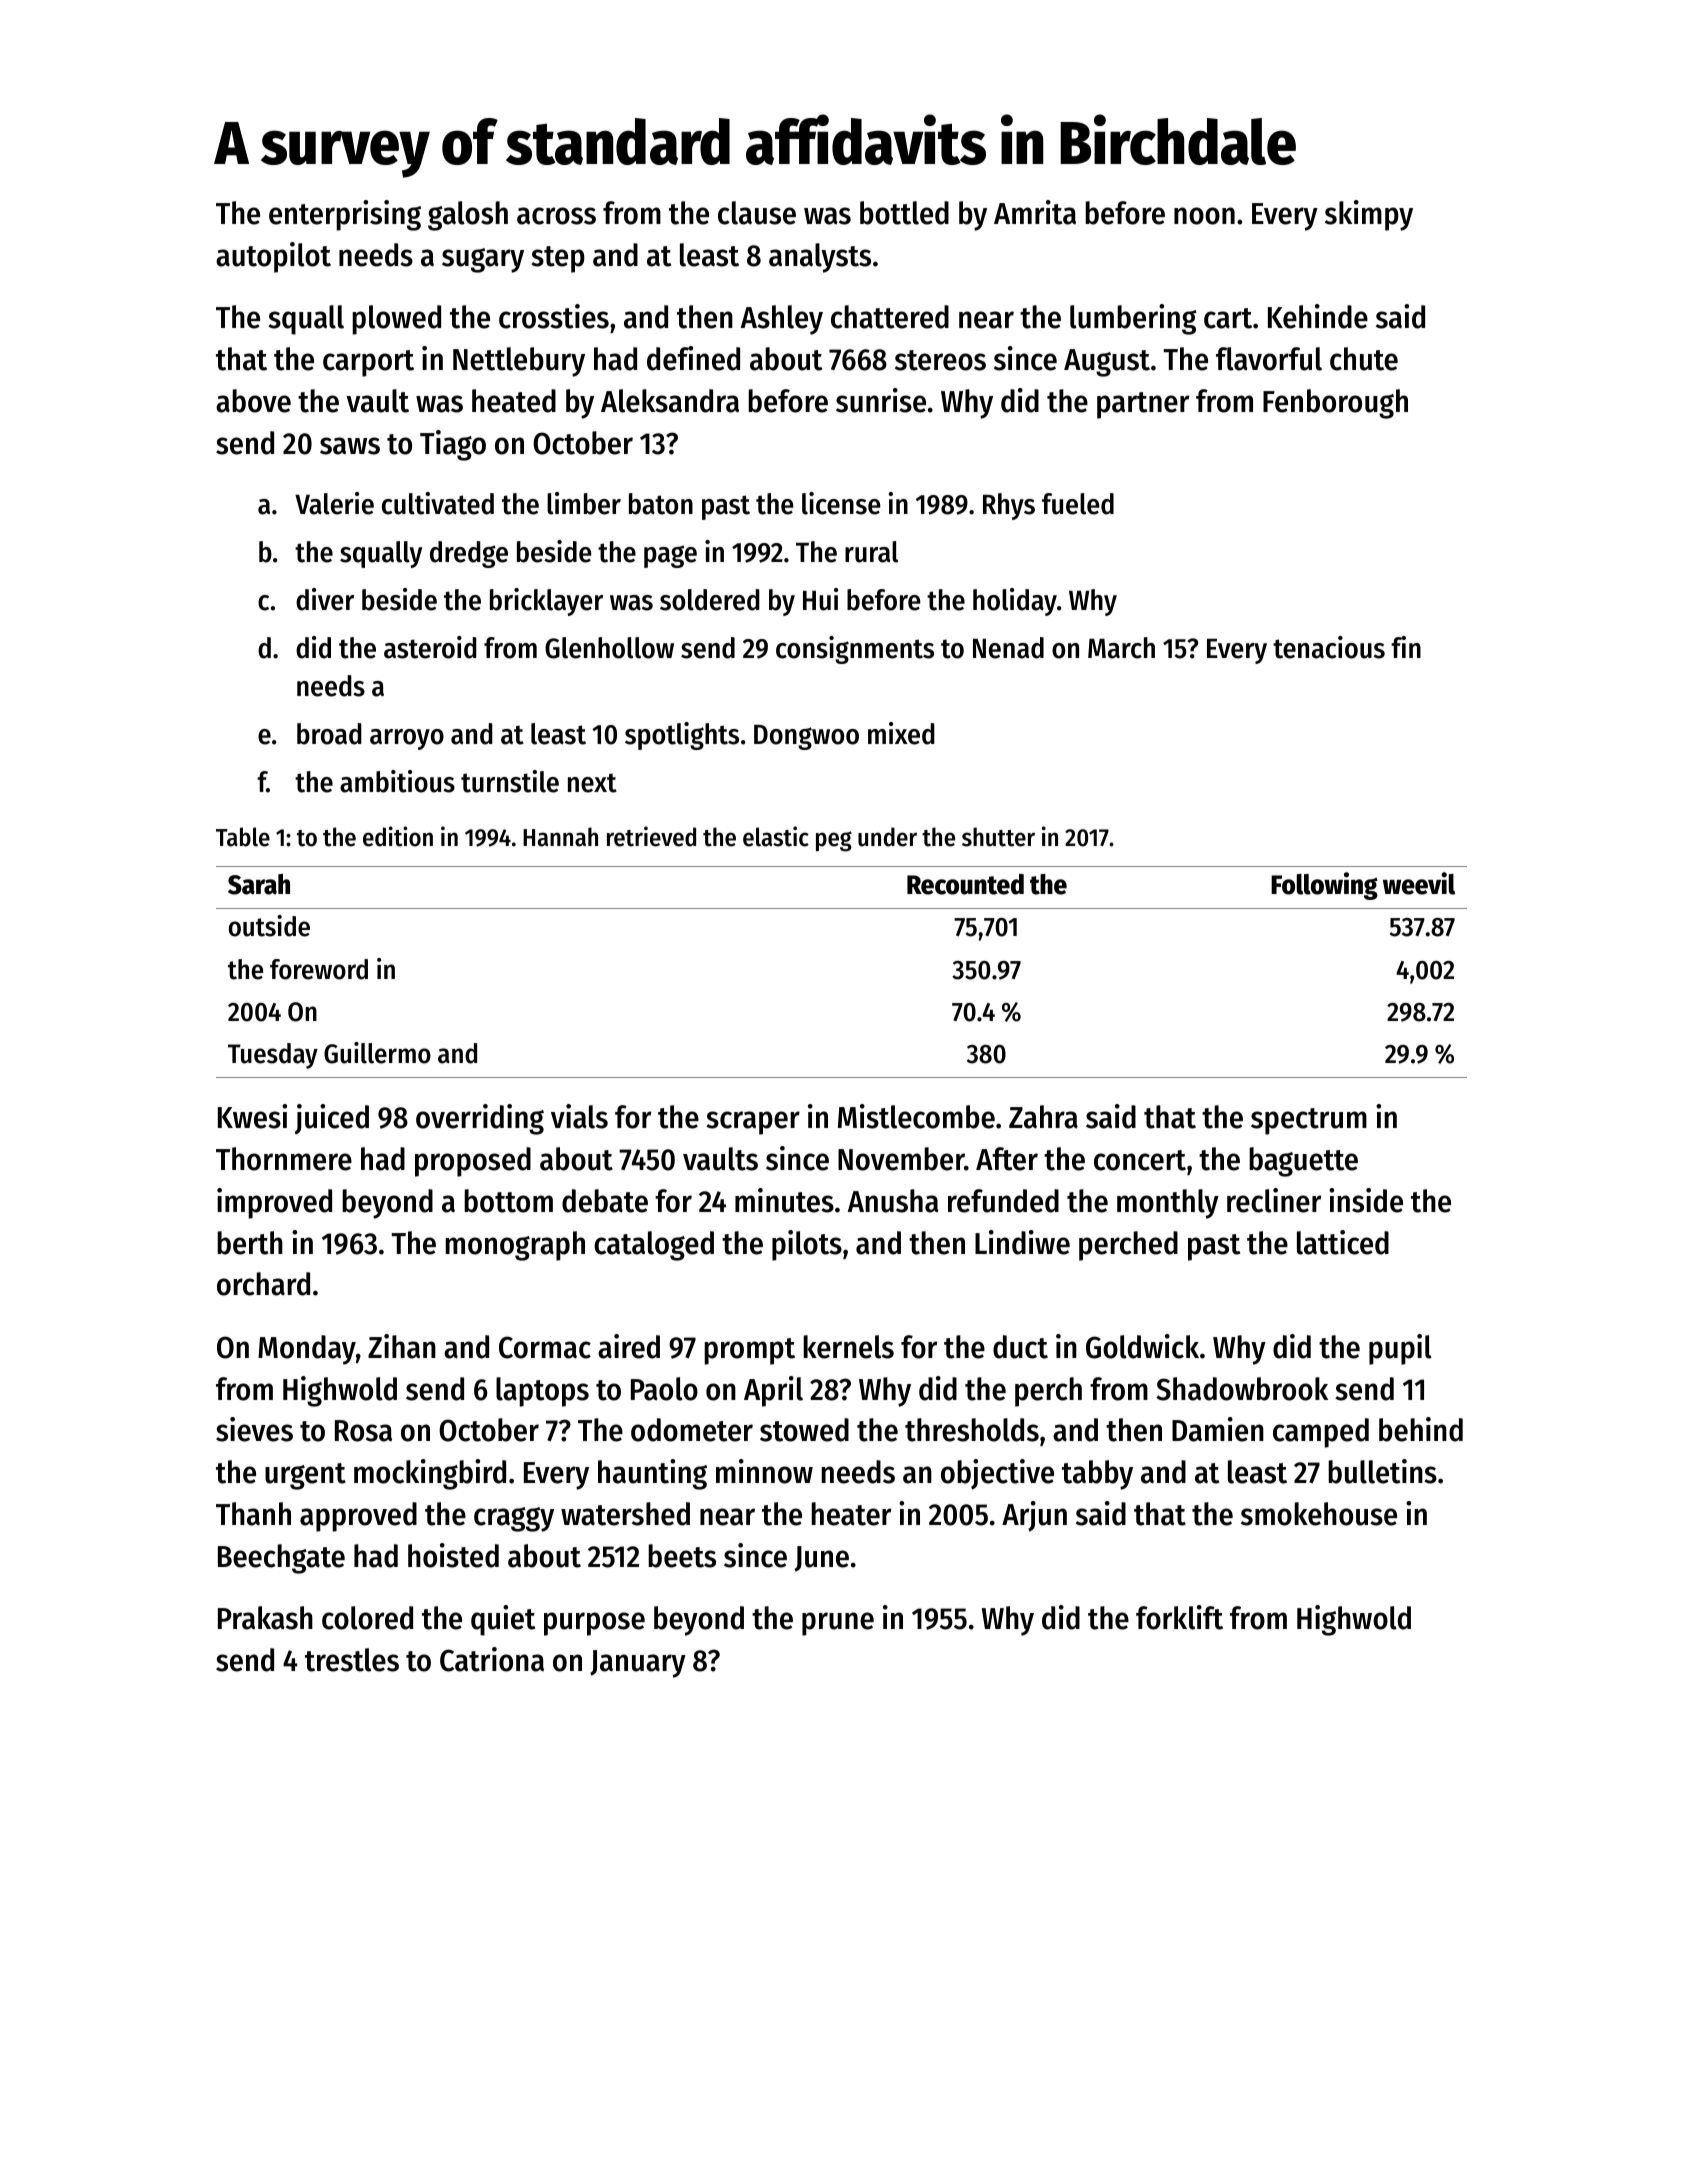 Image resolution: width=1683 pixels, height=2178 pixels. What do you see at coordinates (352, 1660) in the page?
I see `trestles` at bounding box center [352, 1660].
